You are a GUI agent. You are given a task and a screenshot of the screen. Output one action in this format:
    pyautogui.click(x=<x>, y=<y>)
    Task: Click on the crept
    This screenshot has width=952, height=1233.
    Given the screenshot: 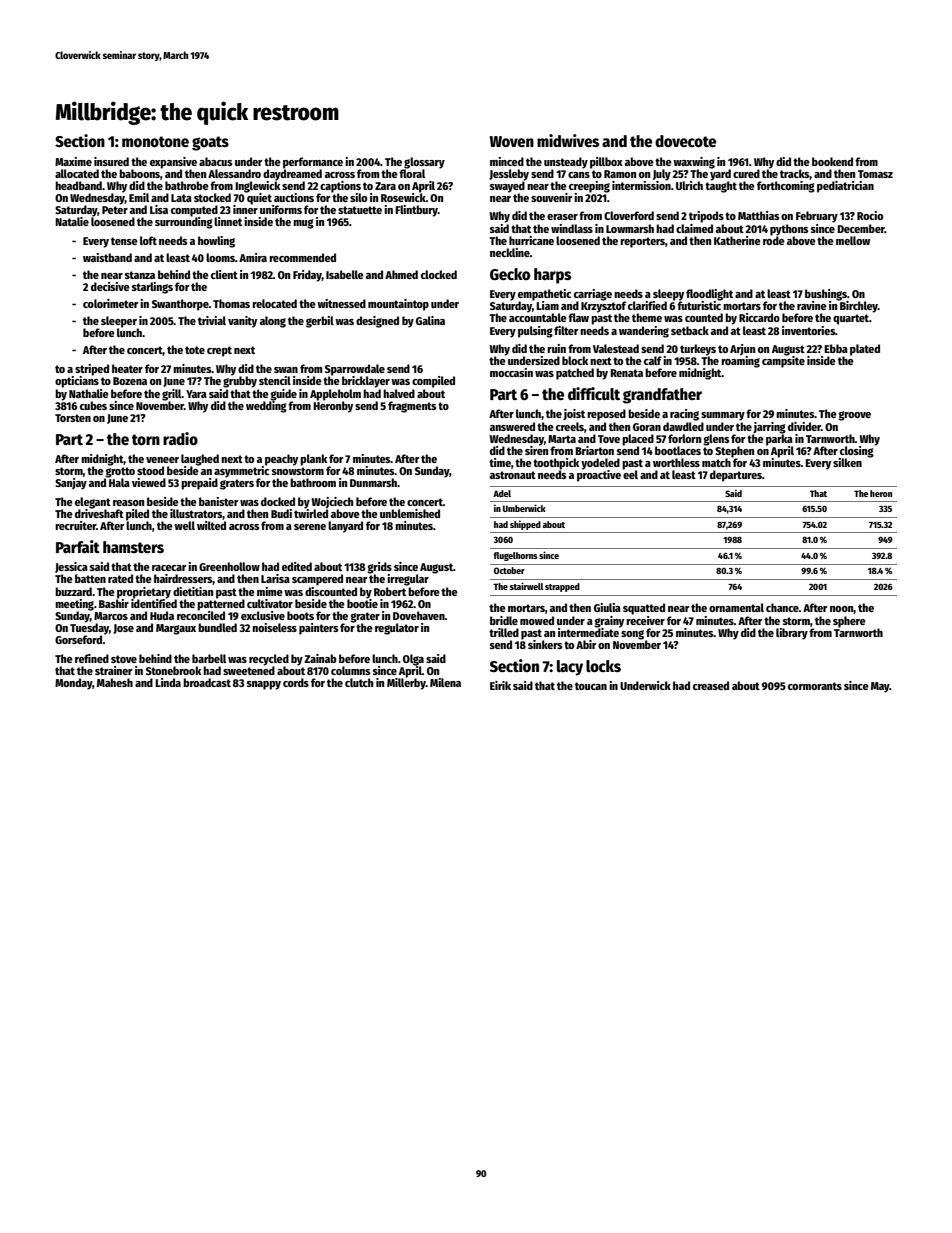 What is the action you would take?
    pyautogui.click(x=219, y=351)
